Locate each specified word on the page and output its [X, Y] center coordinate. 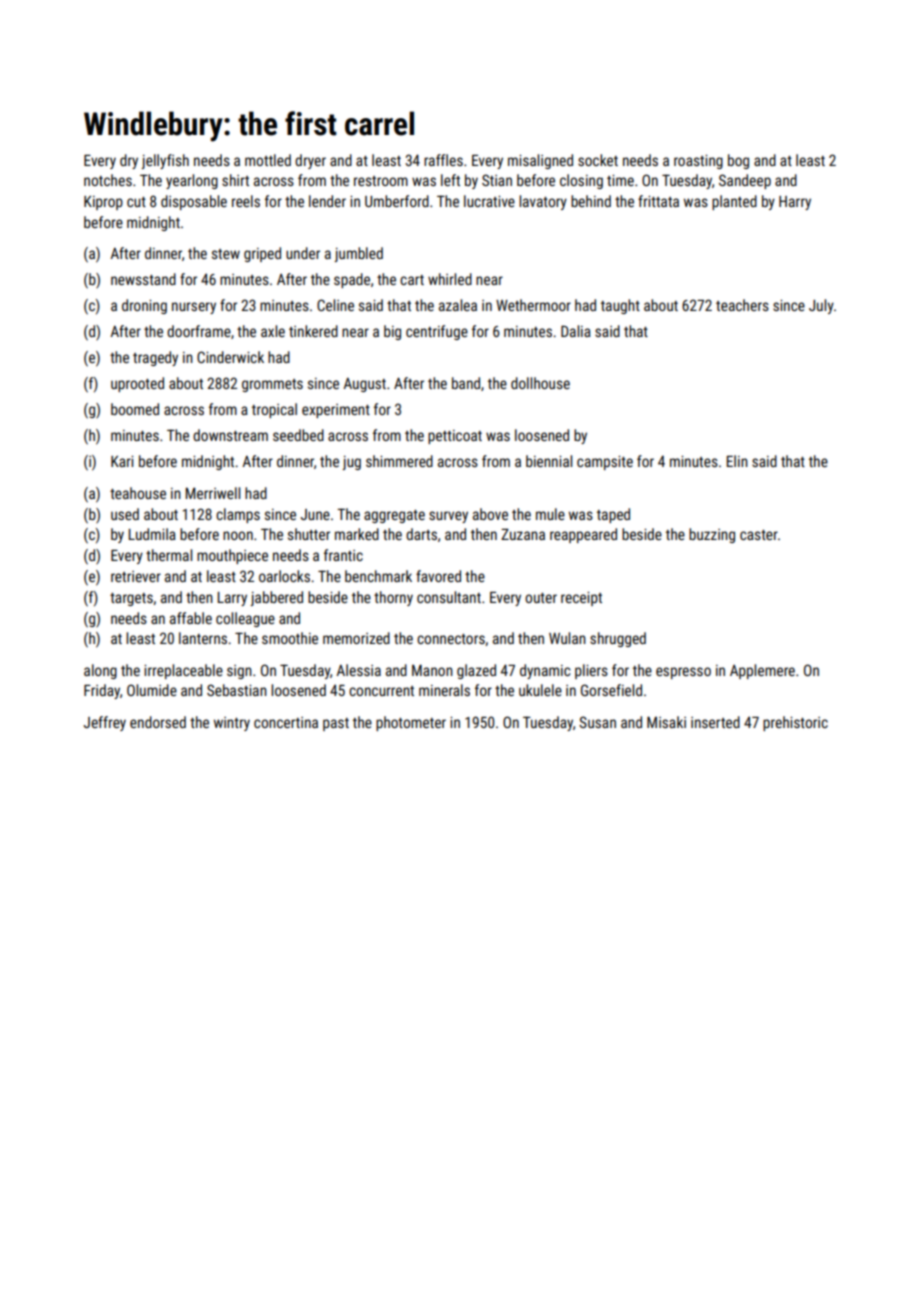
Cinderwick [230, 357]
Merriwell [213, 493]
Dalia [576, 331]
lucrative [489, 201]
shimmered [399, 461]
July [821, 306]
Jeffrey [105, 723]
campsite [605, 463]
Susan [597, 722]
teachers [742, 305]
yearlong [192, 181]
